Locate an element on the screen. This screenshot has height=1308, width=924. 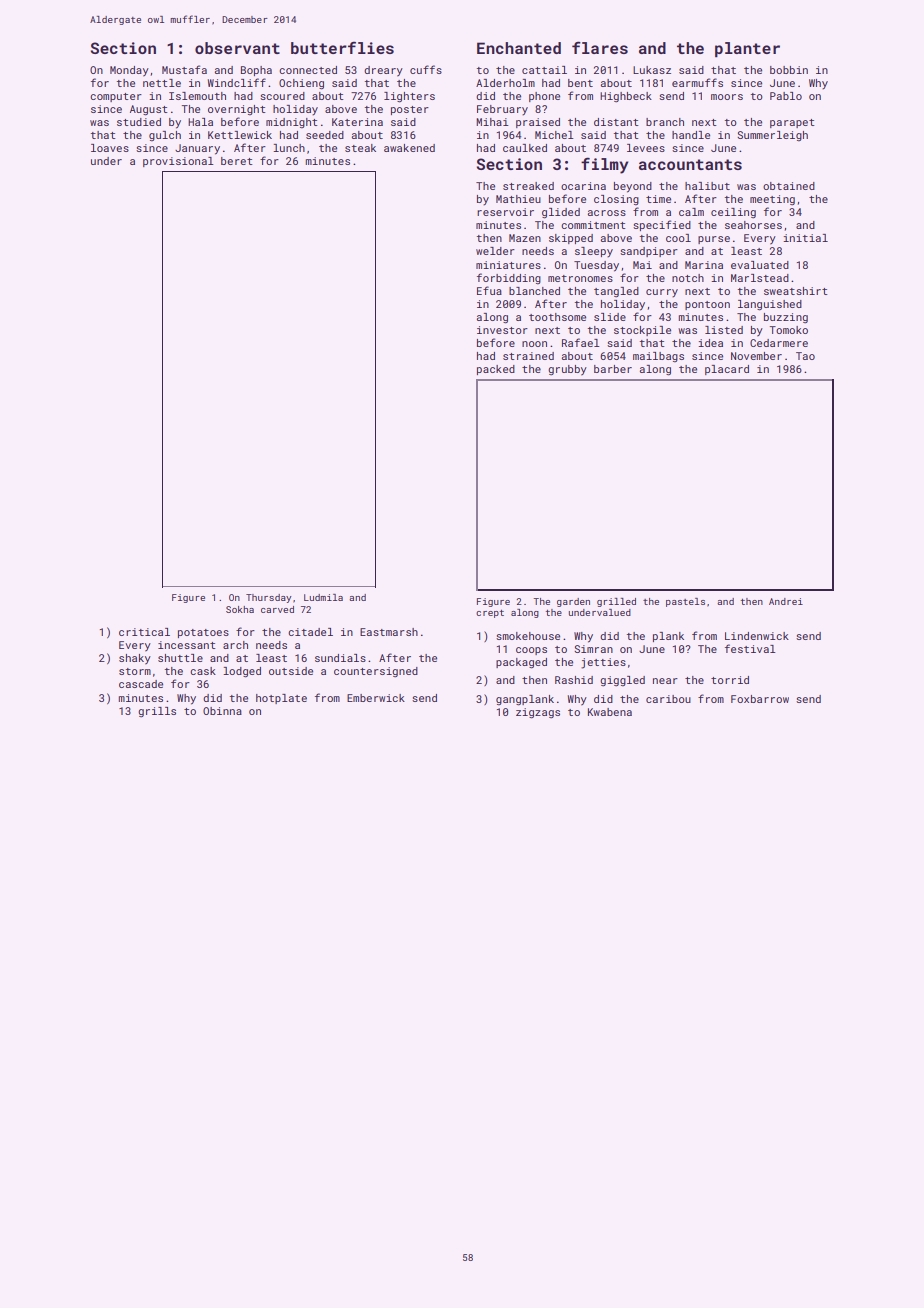
Kwabena is located at coordinates (610, 712).
